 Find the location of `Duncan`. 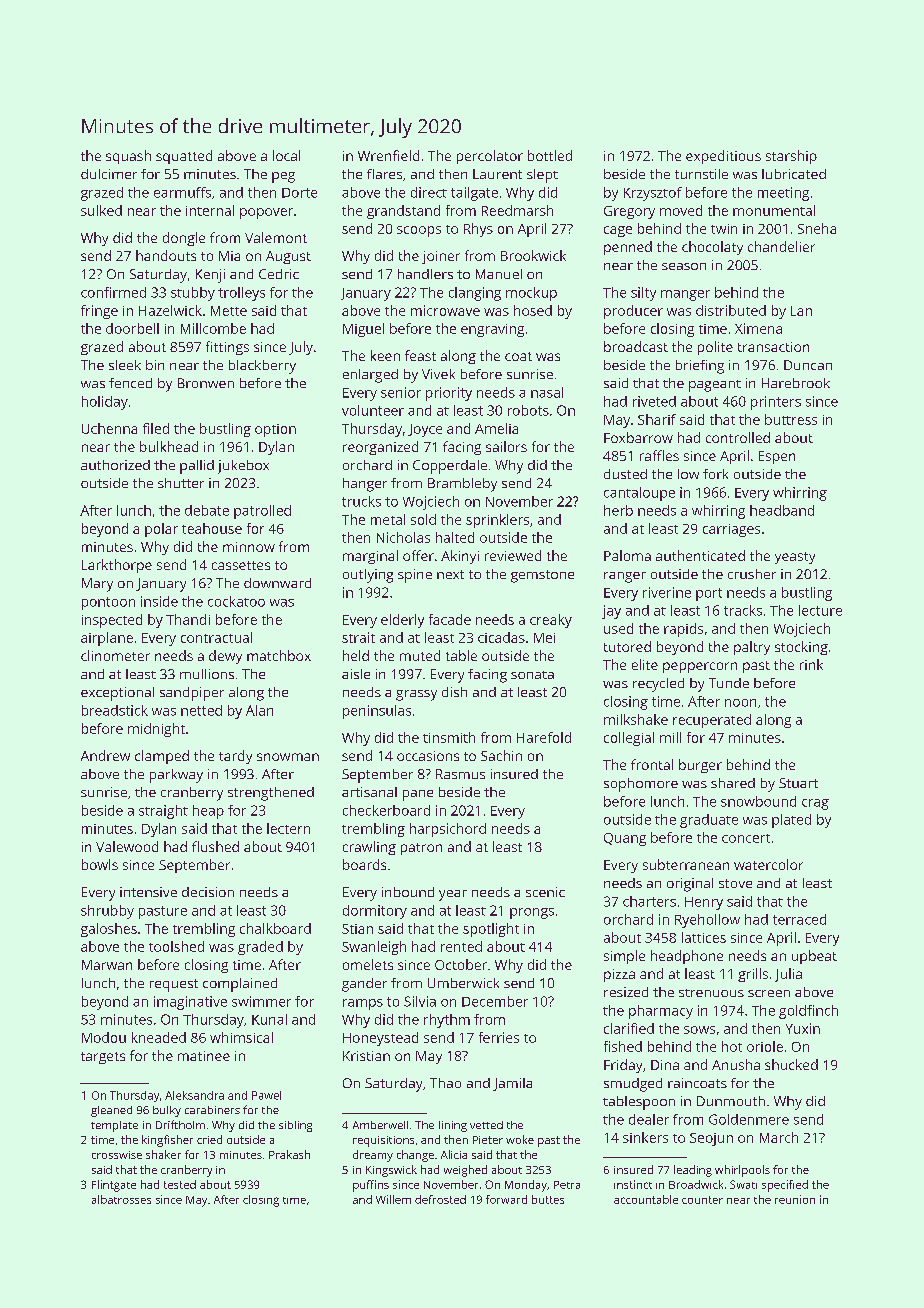

Duncan is located at coordinates (808, 365).
